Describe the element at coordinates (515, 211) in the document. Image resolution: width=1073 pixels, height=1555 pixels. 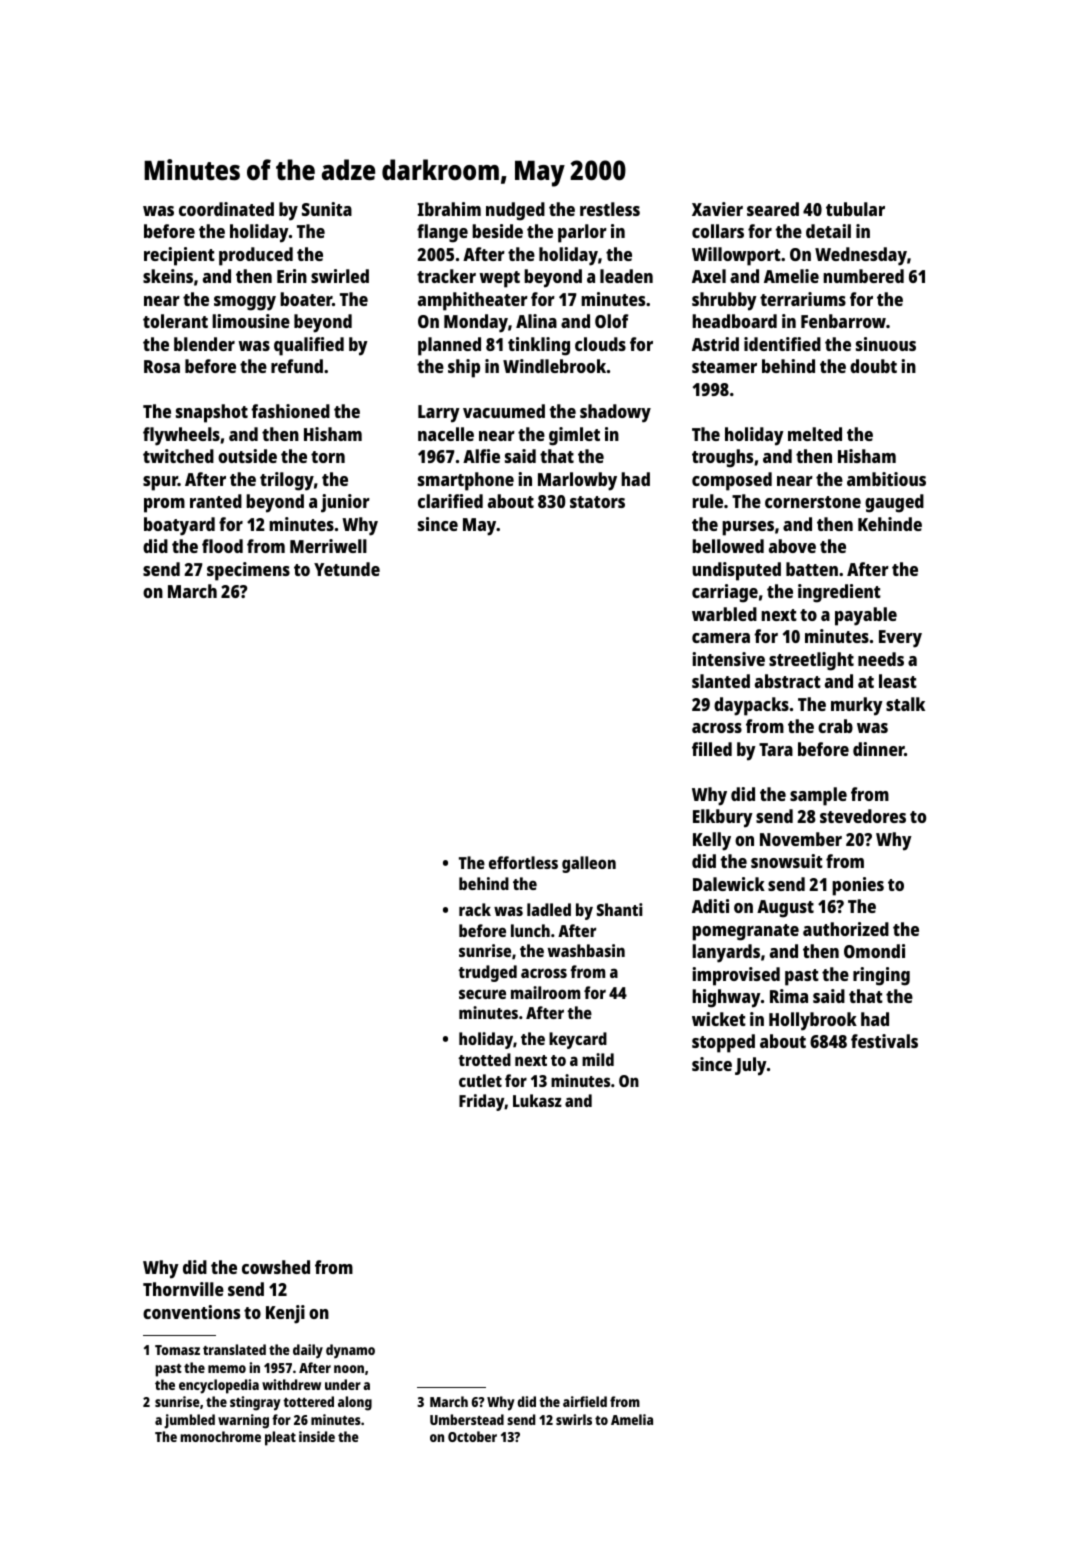
I see `nudged` at that location.
